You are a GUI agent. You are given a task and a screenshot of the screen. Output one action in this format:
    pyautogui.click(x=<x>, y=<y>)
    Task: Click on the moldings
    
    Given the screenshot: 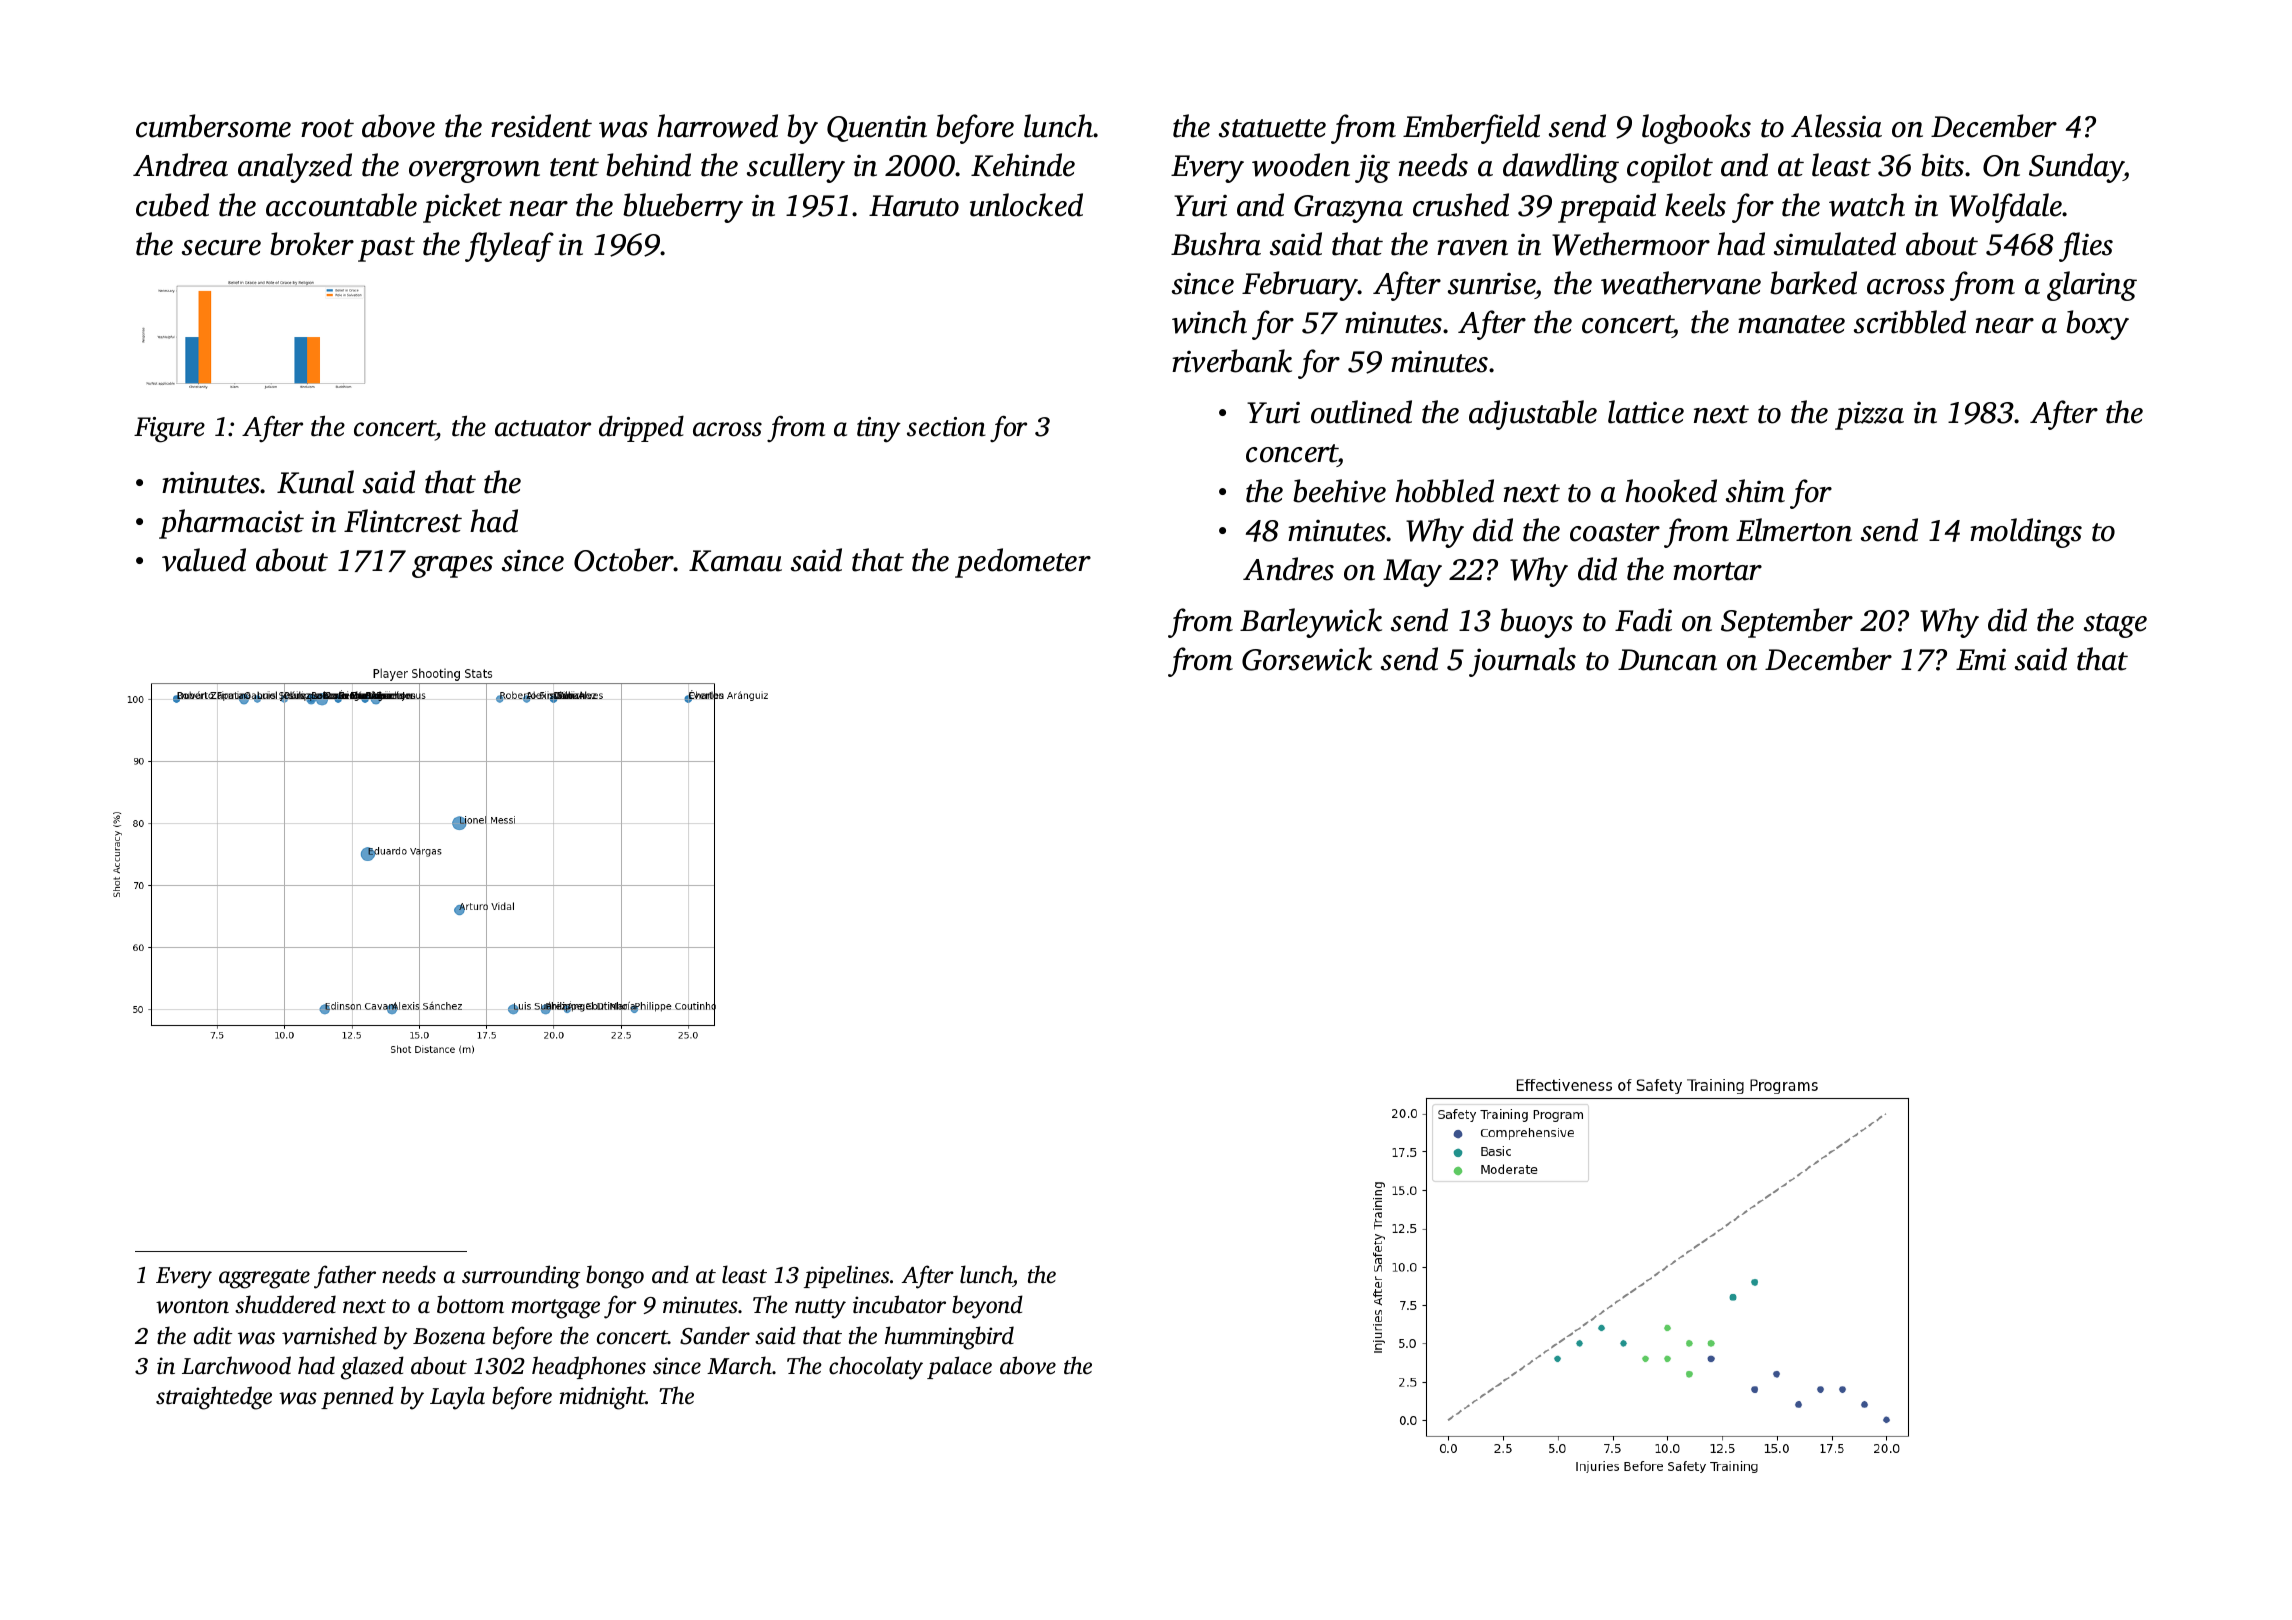 What is the action you would take?
    pyautogui.click(x=2026, y=533)
